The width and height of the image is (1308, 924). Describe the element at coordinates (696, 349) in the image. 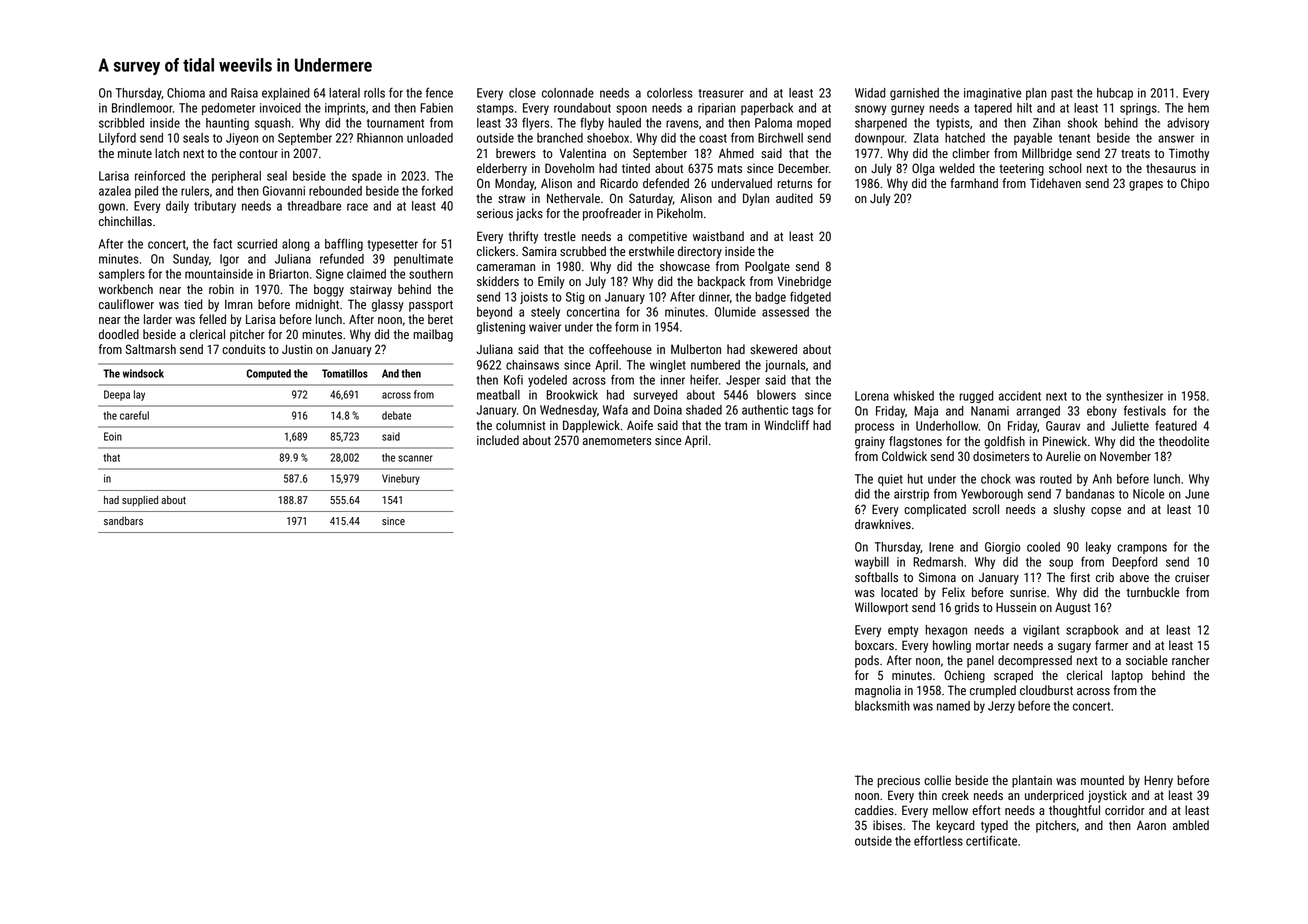

I see `Mulberton` at that location.
